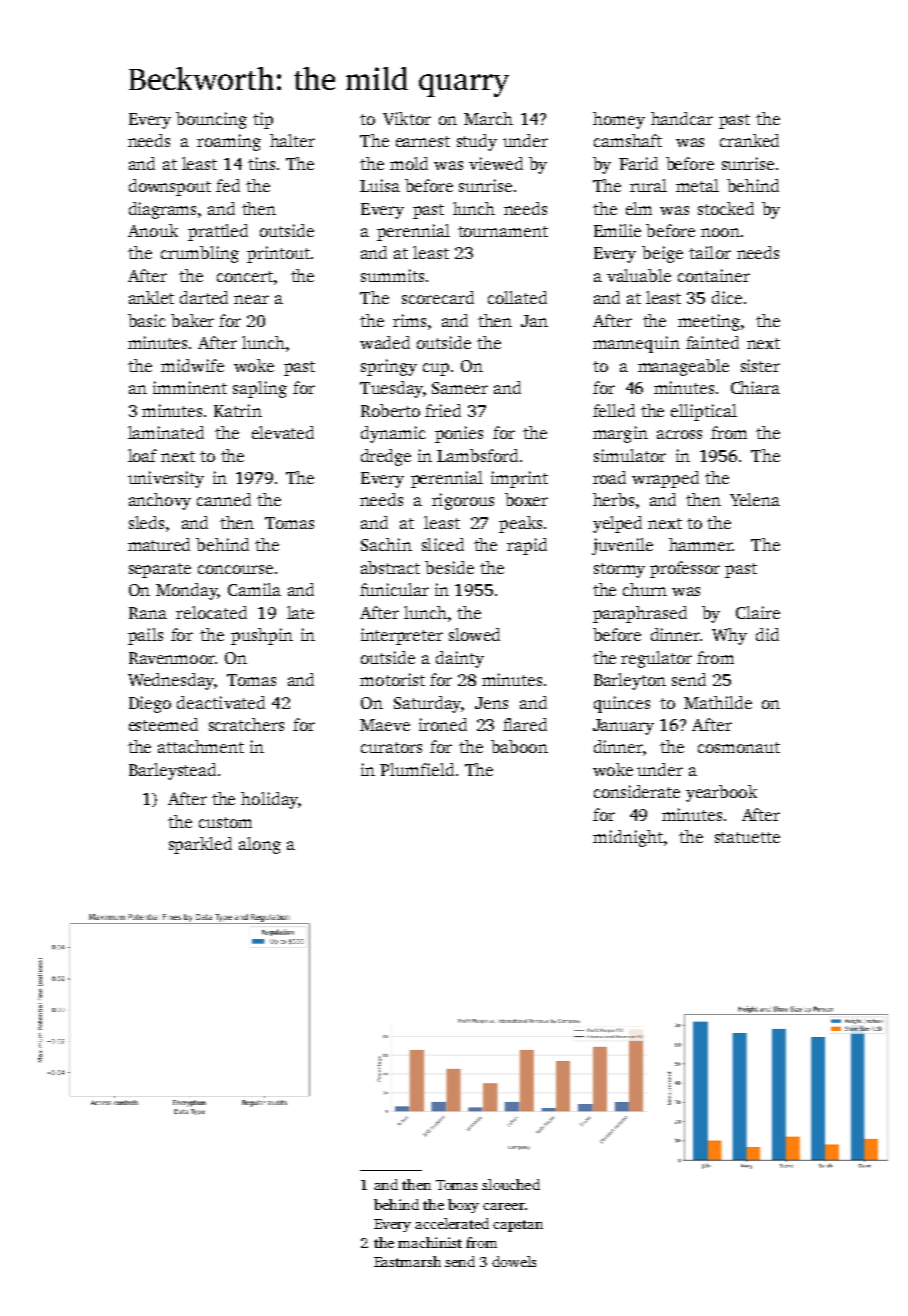 The width and height of the screenshot is (908, 1316). Describe the element at coordinates (407, 1261) in the screenshot. I see `Eastmarsh` at that location.
